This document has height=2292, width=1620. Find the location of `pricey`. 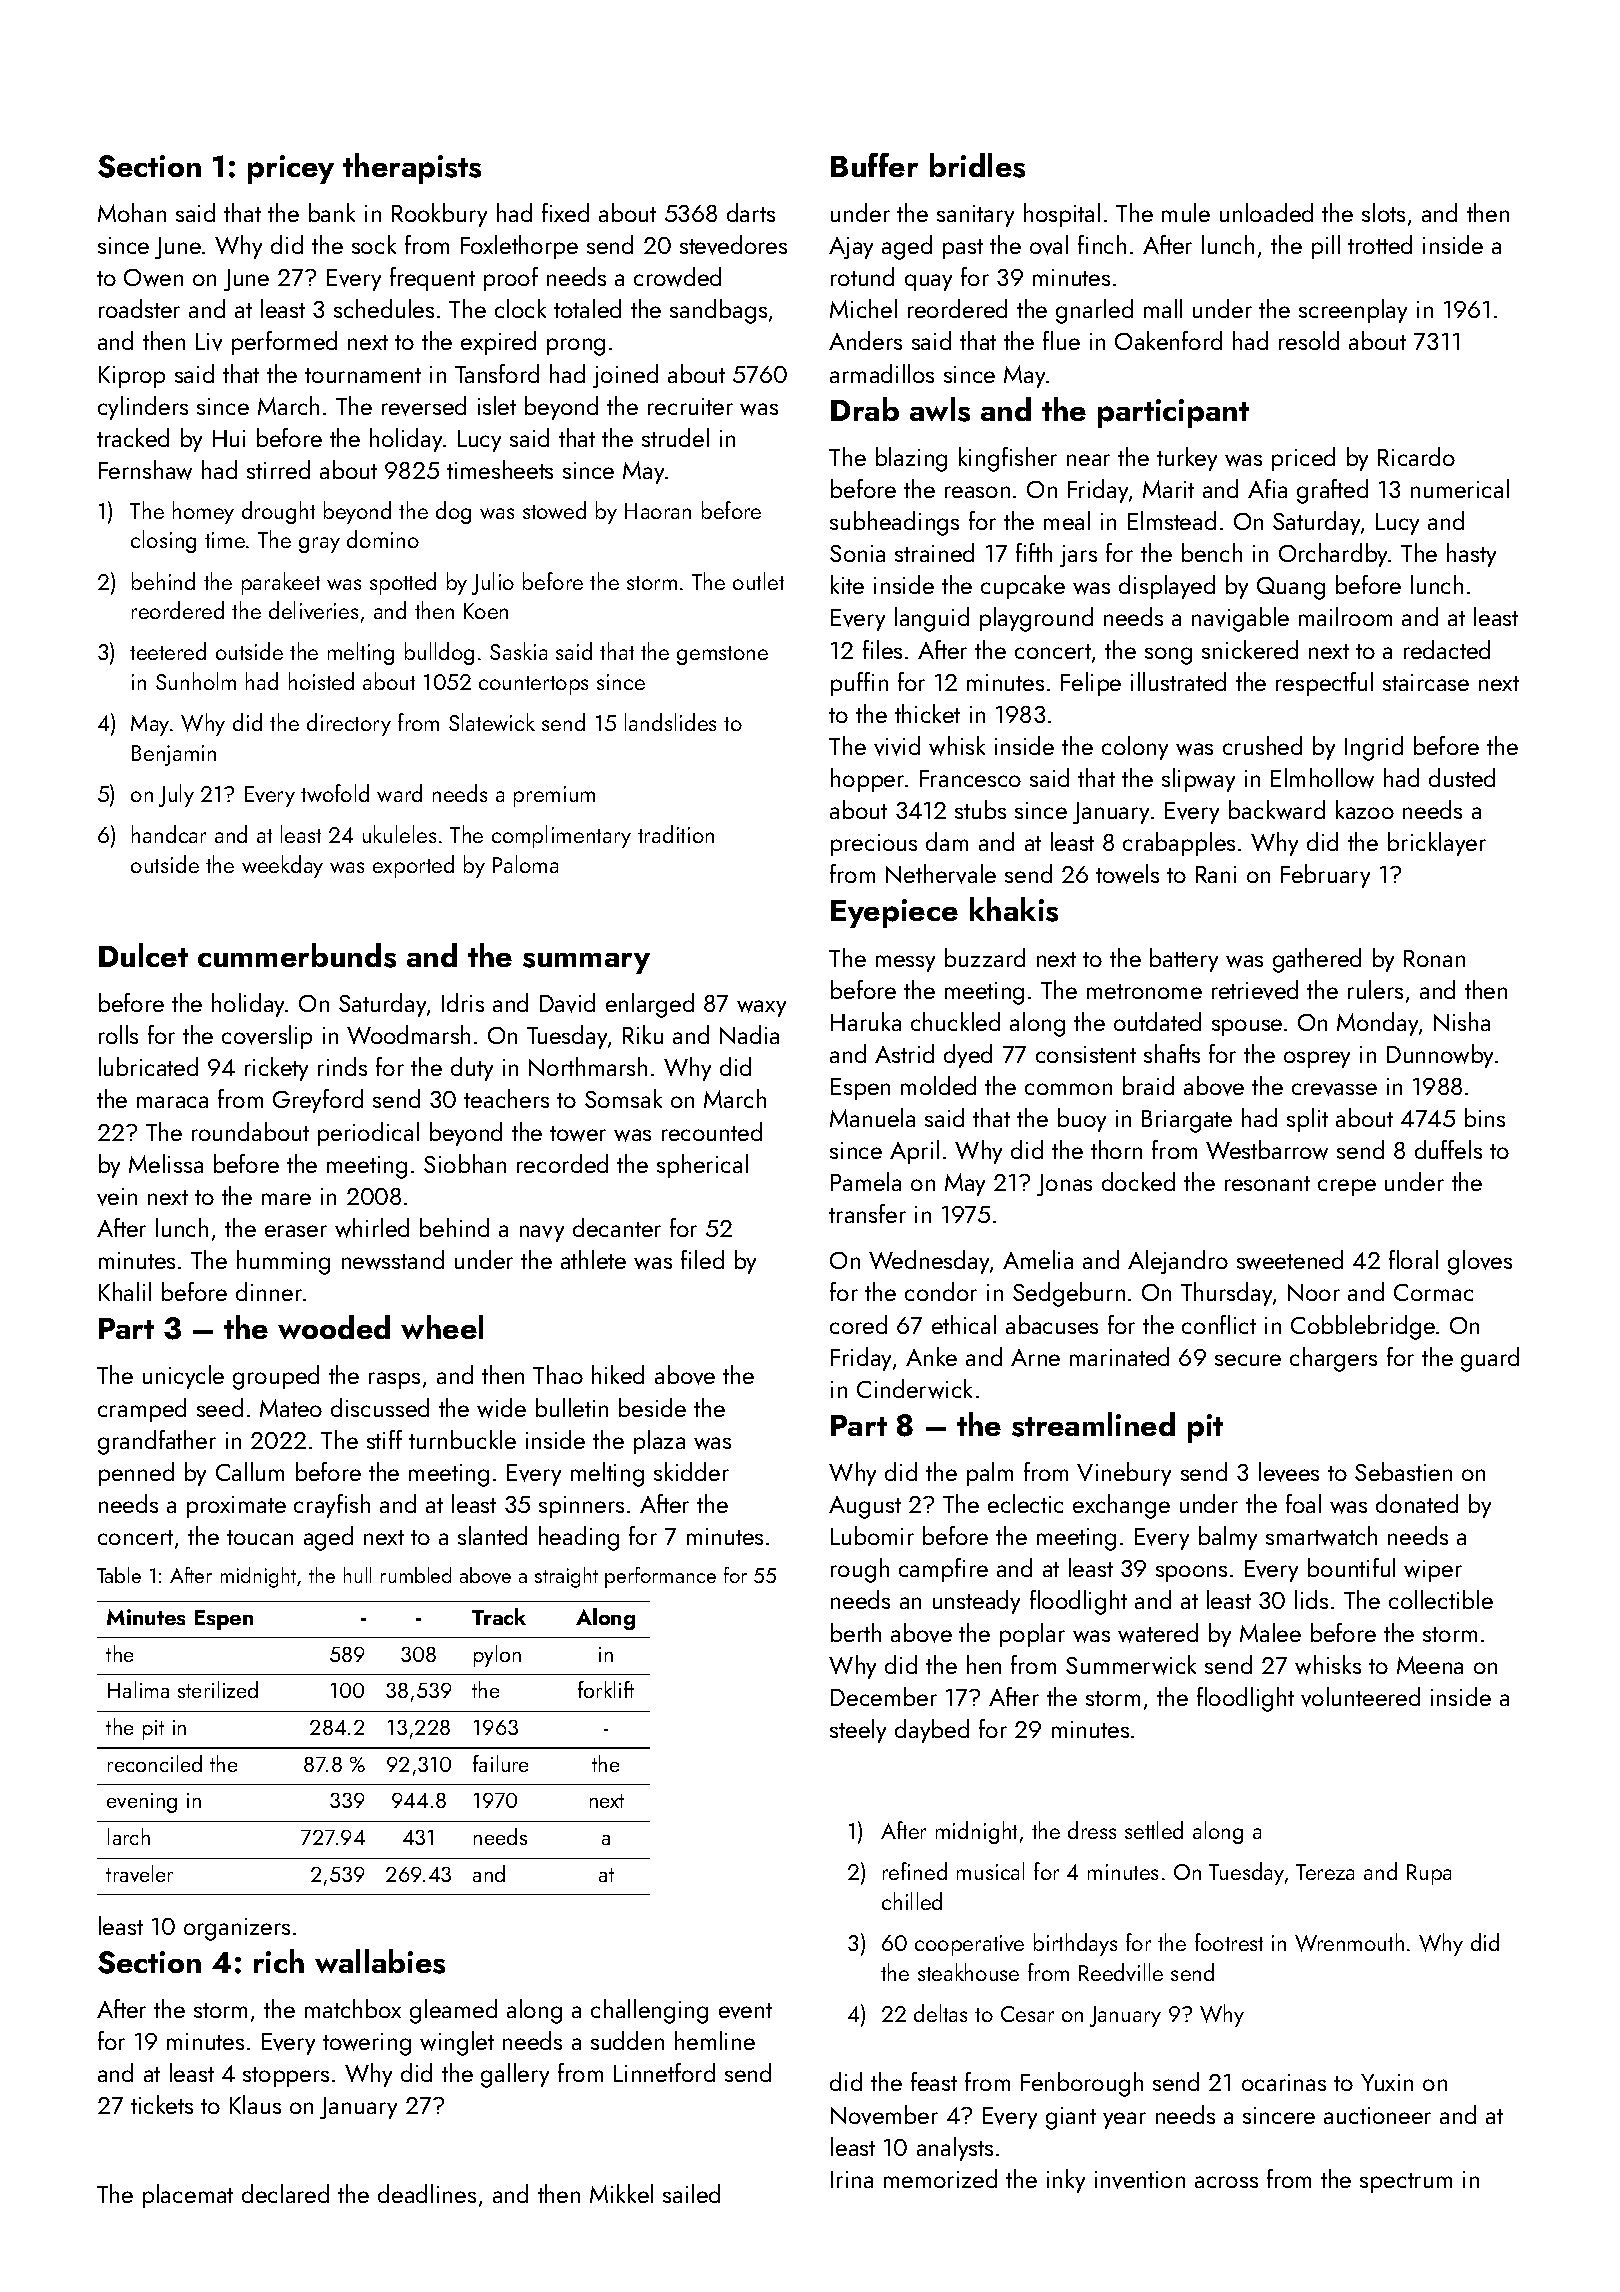

pricey is located at coordinates (291, 169).
